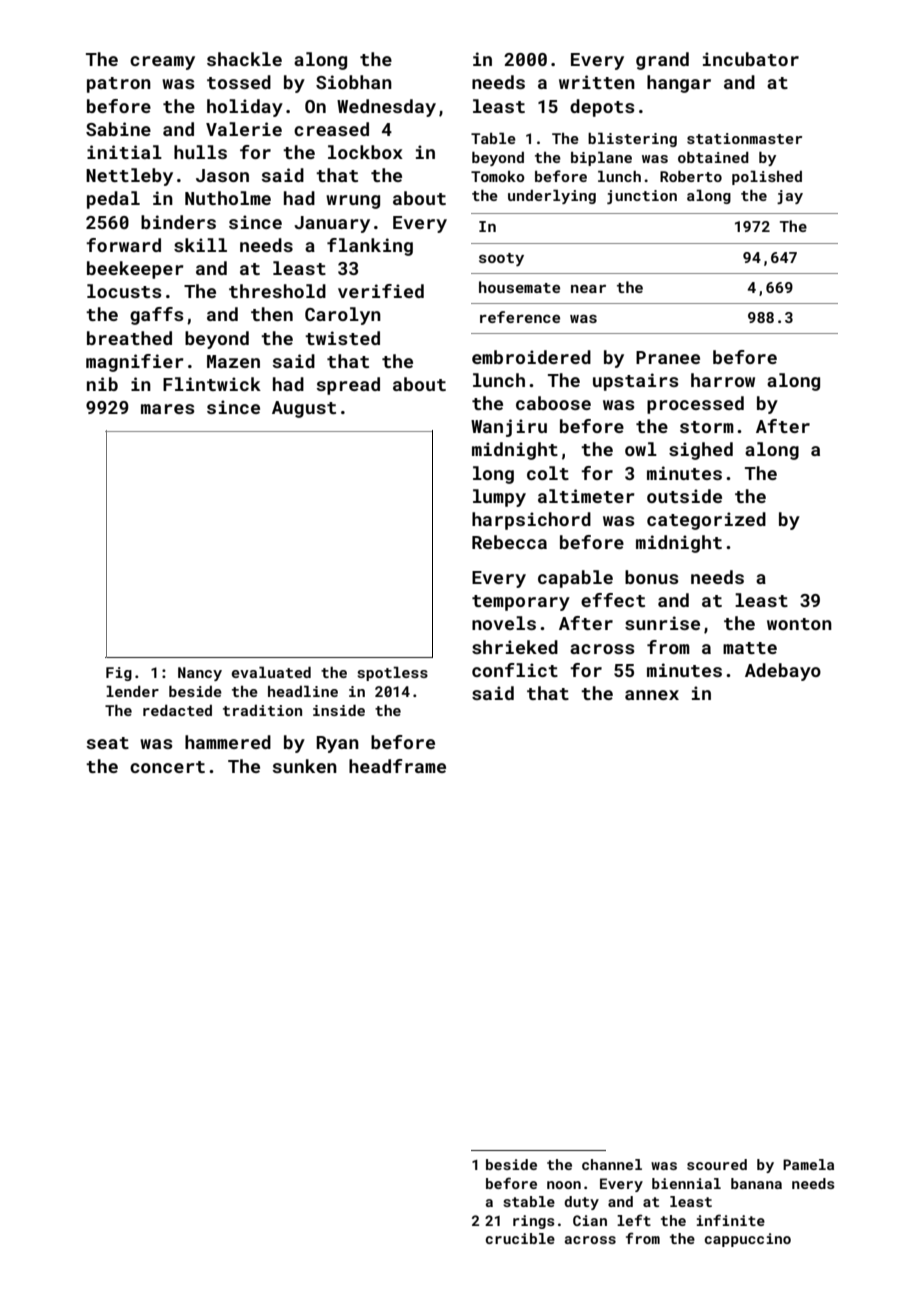 This image has width=924, height=1308. I want to click on crucible, so click(520, 1238).
